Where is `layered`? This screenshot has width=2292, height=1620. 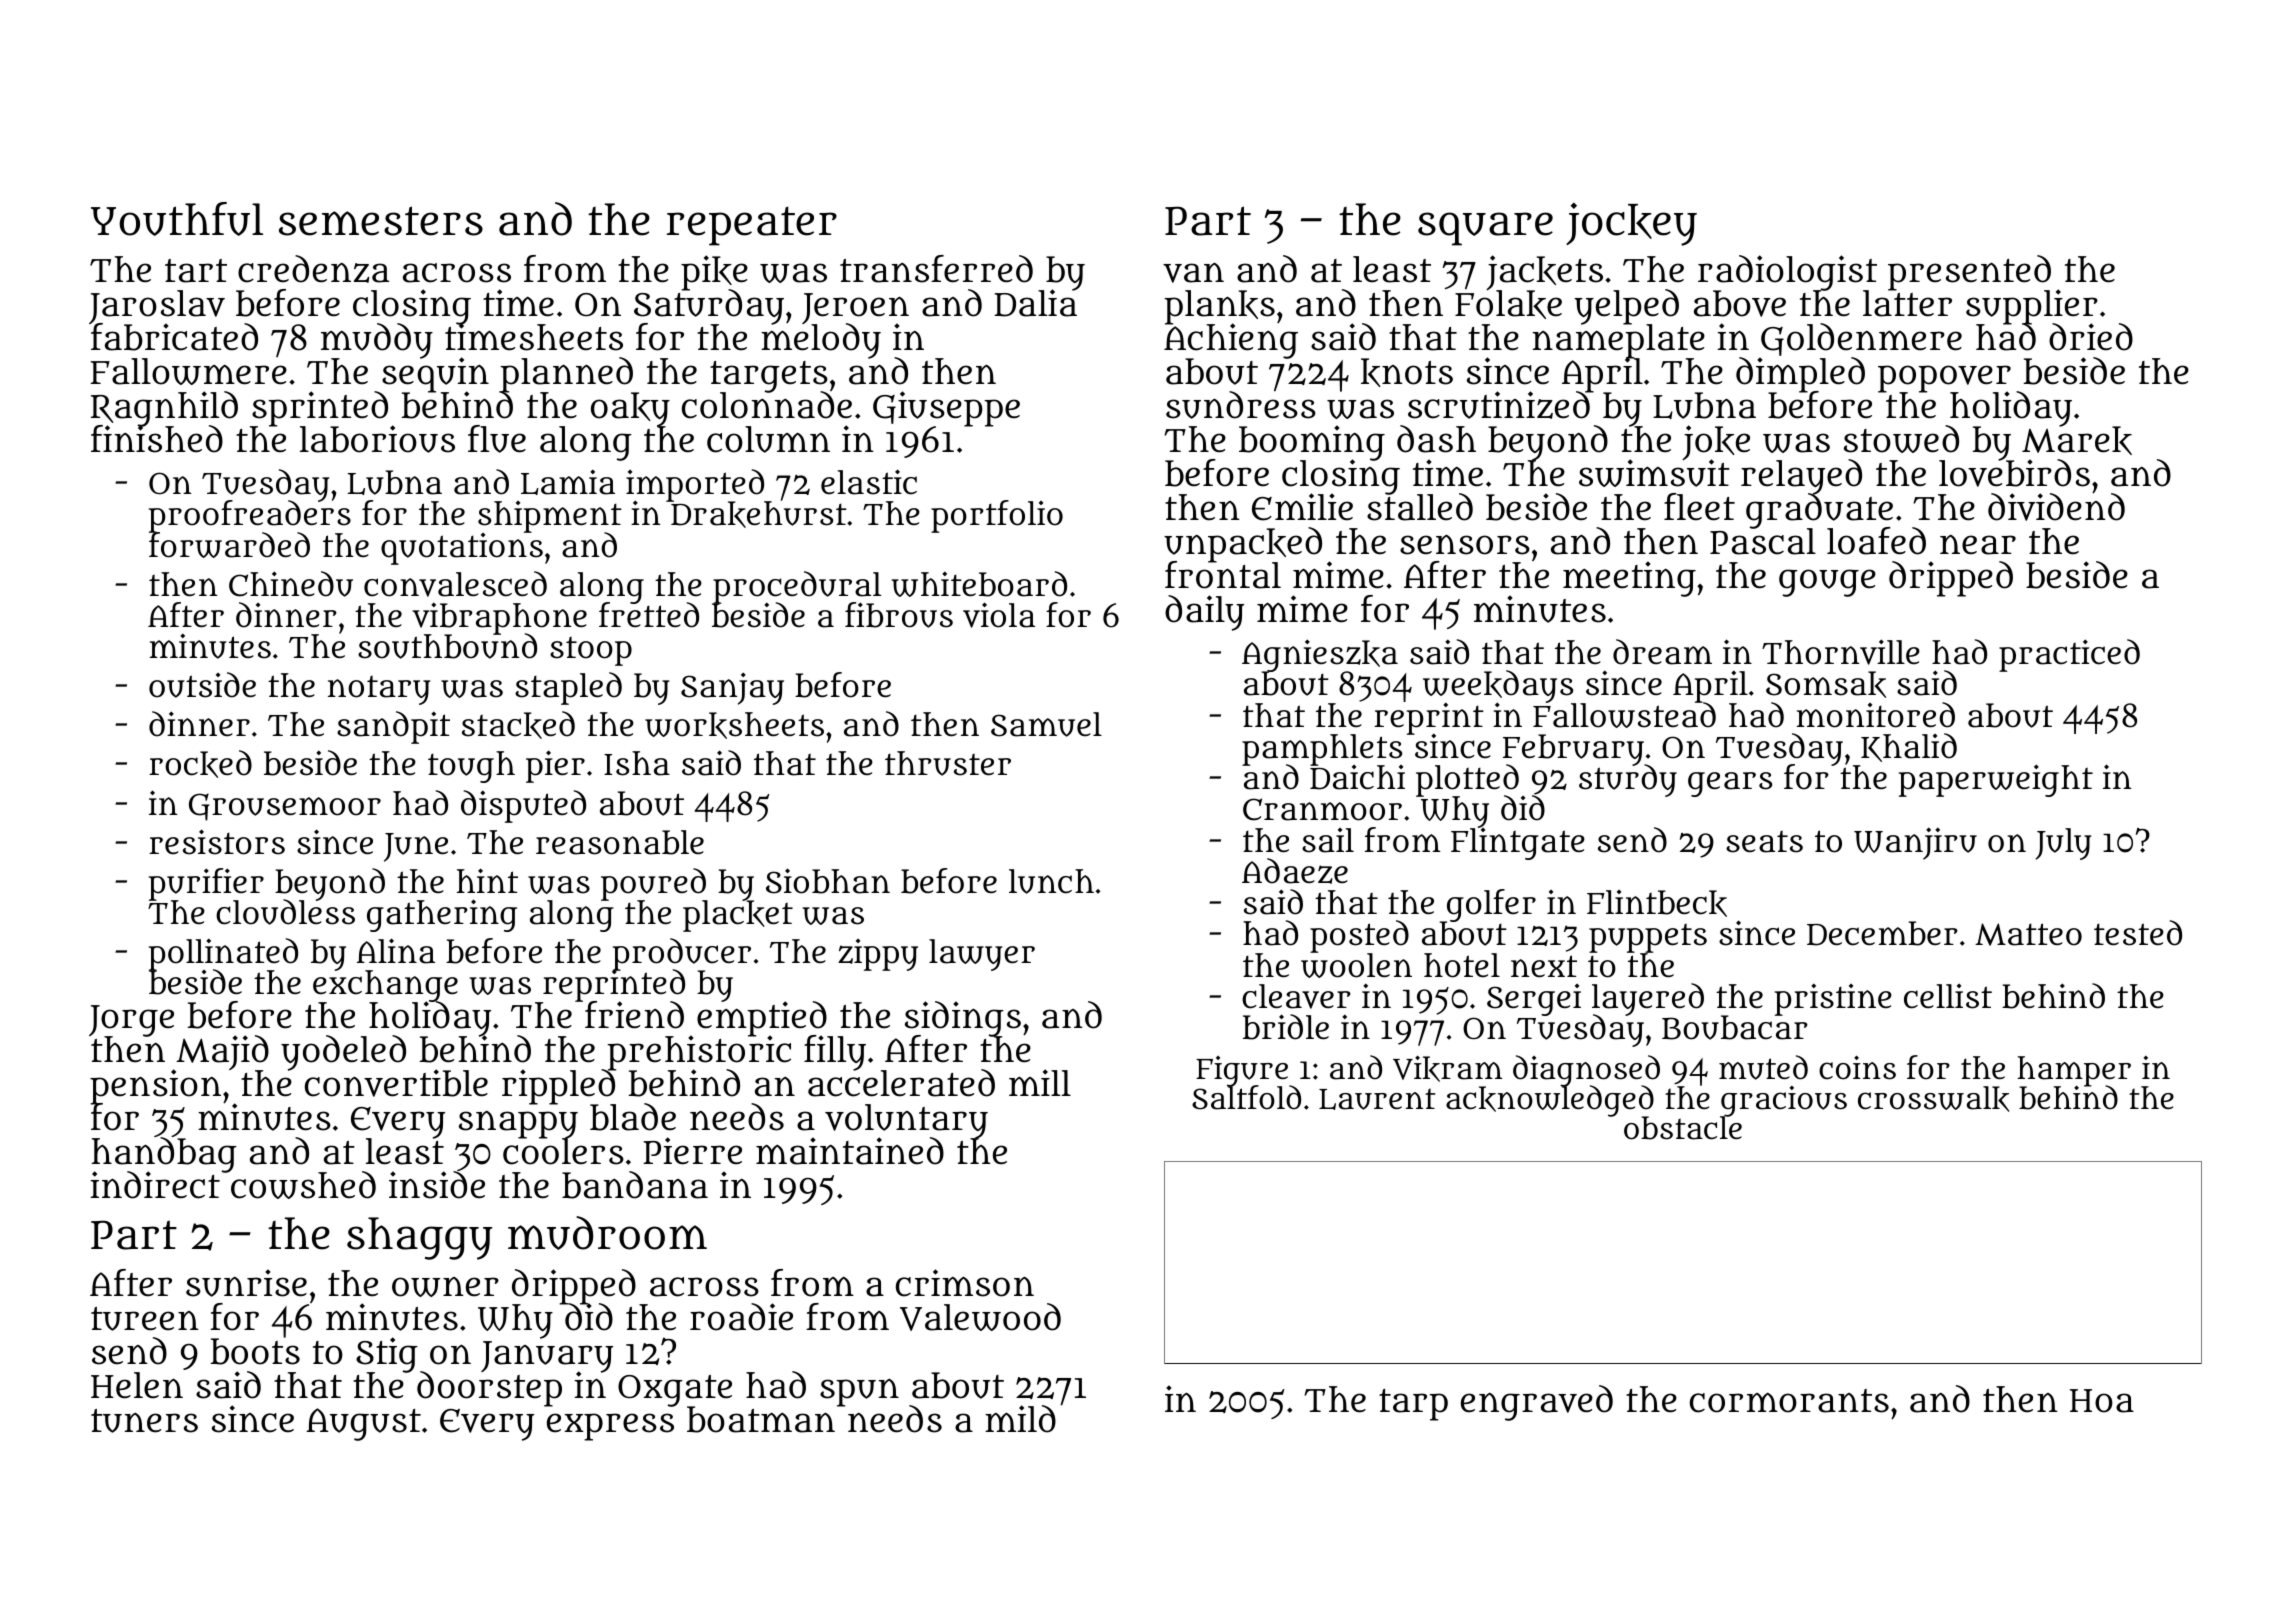 layered is located at coordinates (1648, 999).
